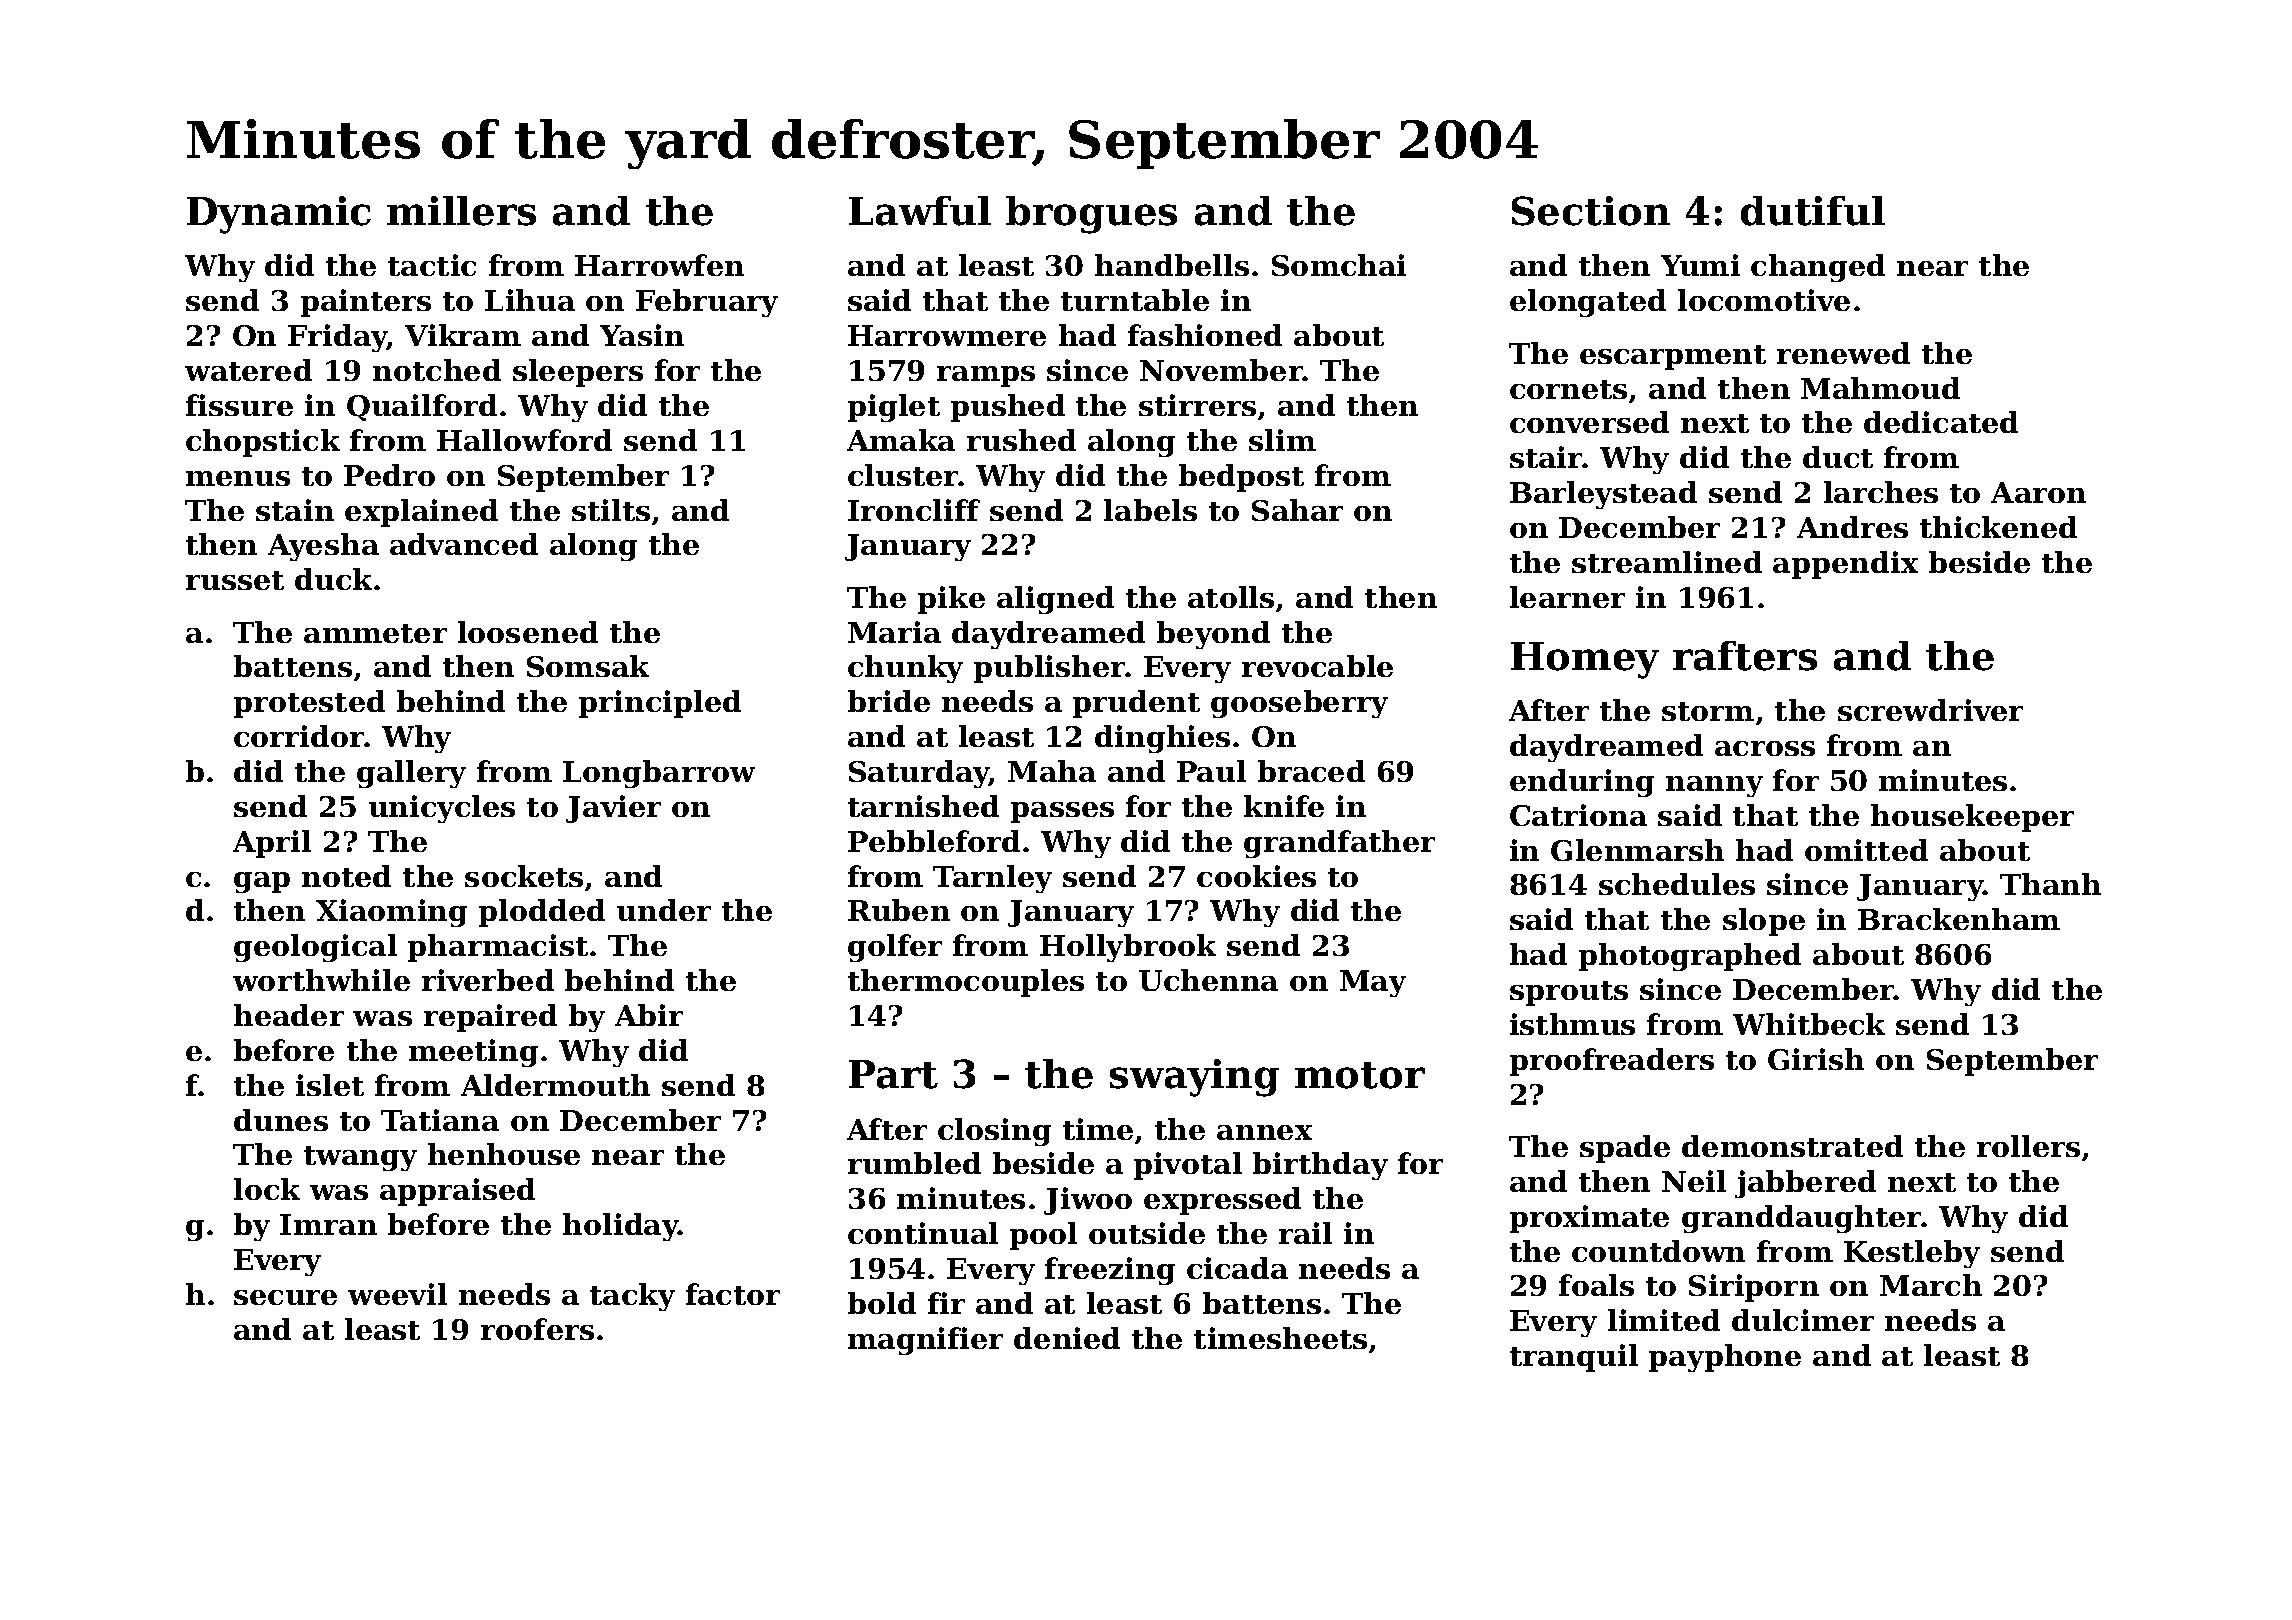  Describe the element at coordinates (1264, 1132) in the screenshot. I see `annex` at that location.
